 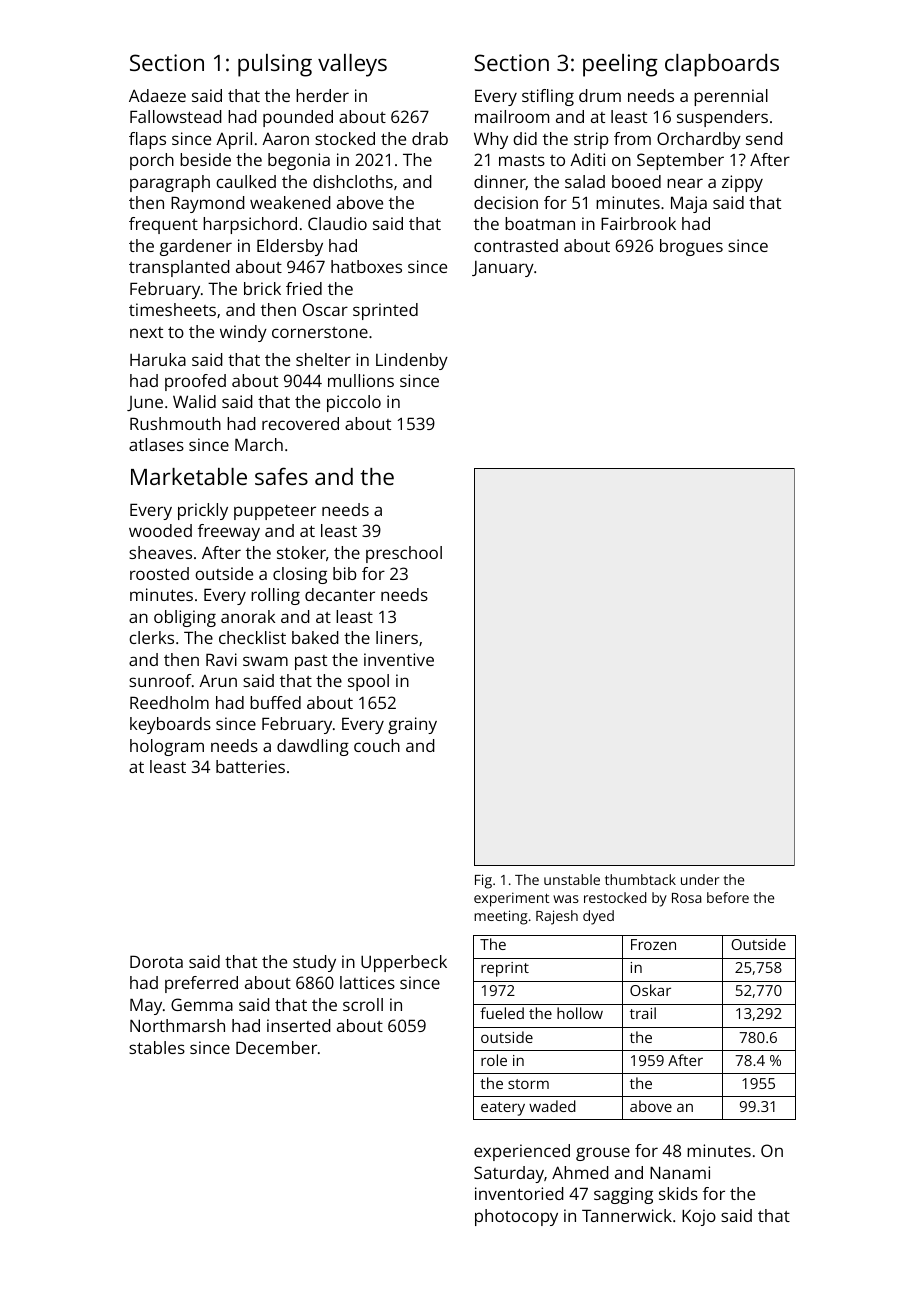 What do you see at coordinates (516, 1217) in the page?
I see `photocopy` at bounding box center [516, 1217].
